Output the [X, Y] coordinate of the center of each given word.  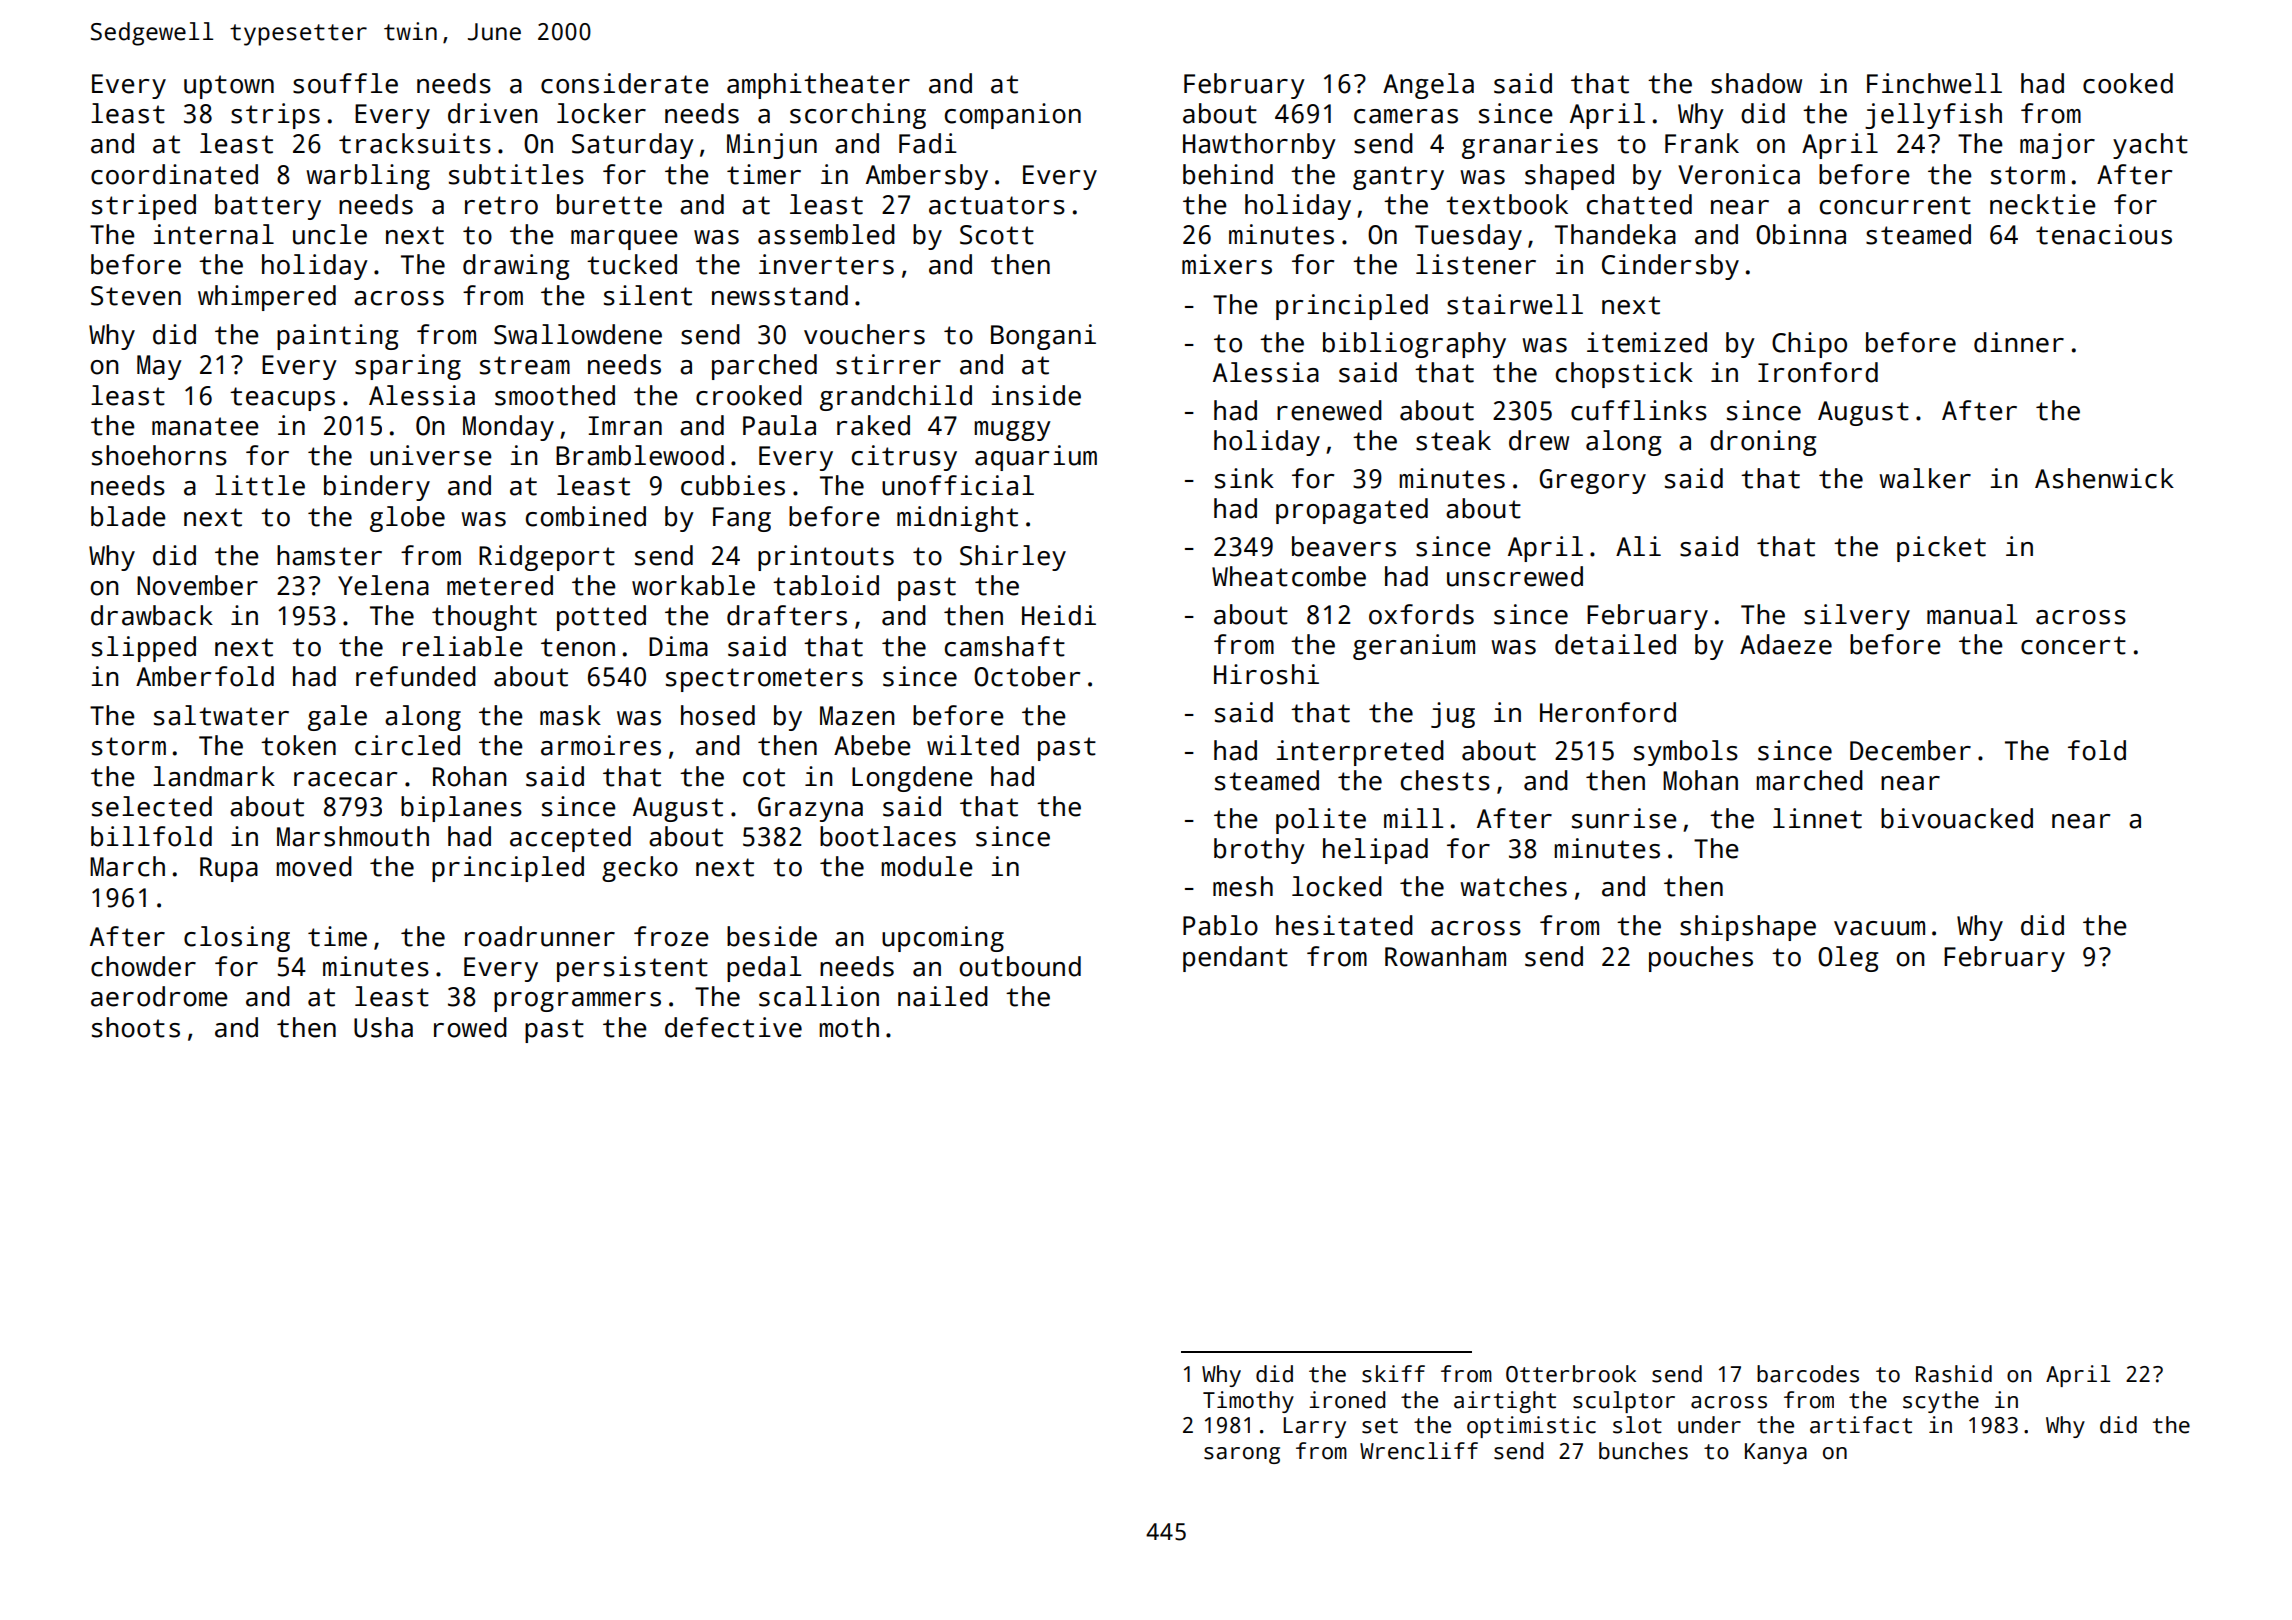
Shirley [1013, 558]
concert [2073, 645]
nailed [943, 996]
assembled [826, 234]
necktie [2043, 204]
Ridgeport [547, 558]
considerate [625, 83]
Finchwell [1934, 83]
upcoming [943, 939]
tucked [632, 264]
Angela [1428, 86]
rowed [470, 1027]
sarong [1242, 1455]
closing [237, 939]
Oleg [1848, 959]
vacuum [1879, 928]
